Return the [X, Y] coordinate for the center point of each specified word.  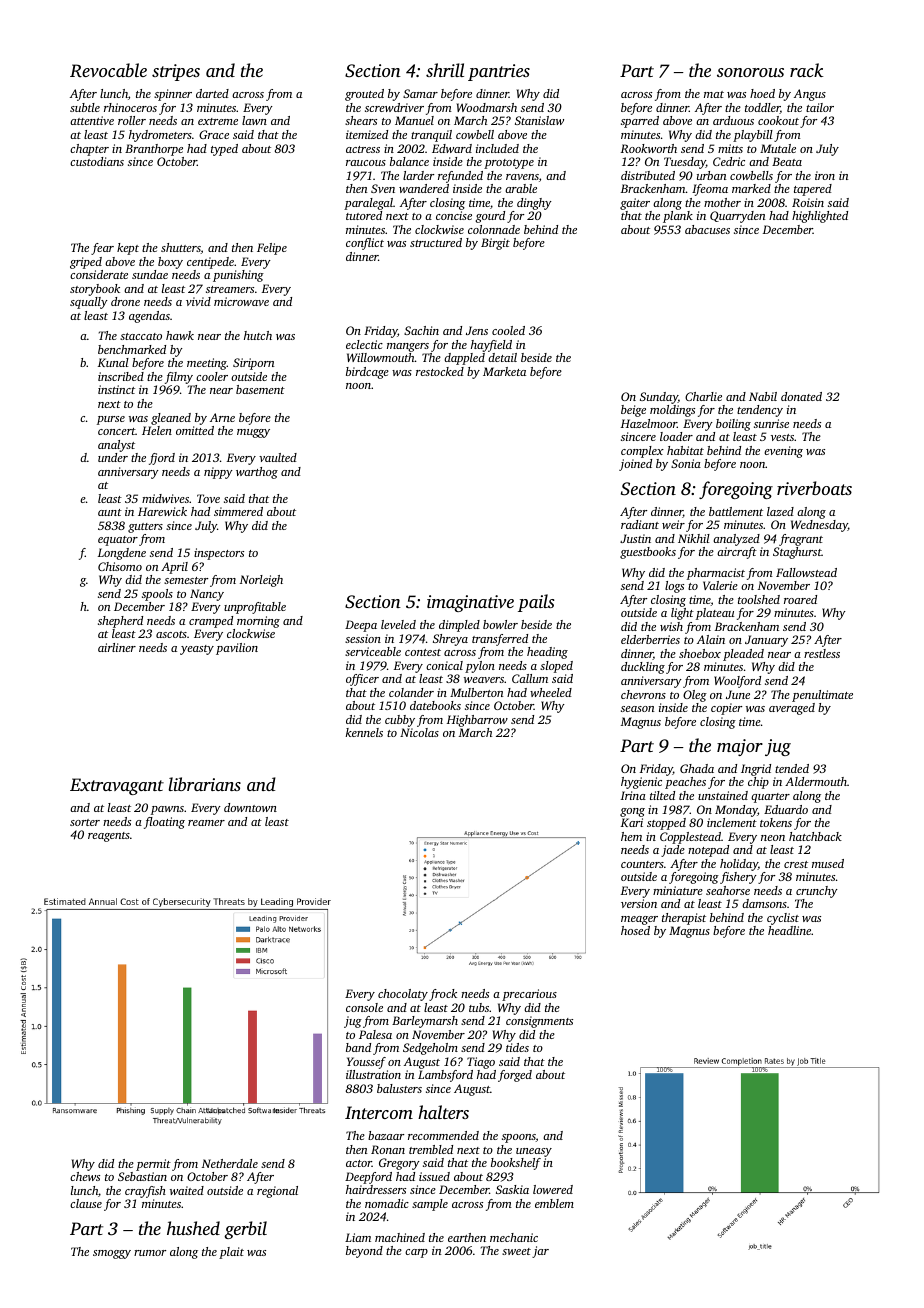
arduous [733, 120]
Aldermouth [816, 781]
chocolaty [403, 995]
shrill [445, 70]
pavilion [237, 649]
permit [153, 1165]
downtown [250, 807]
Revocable [108, 70]
